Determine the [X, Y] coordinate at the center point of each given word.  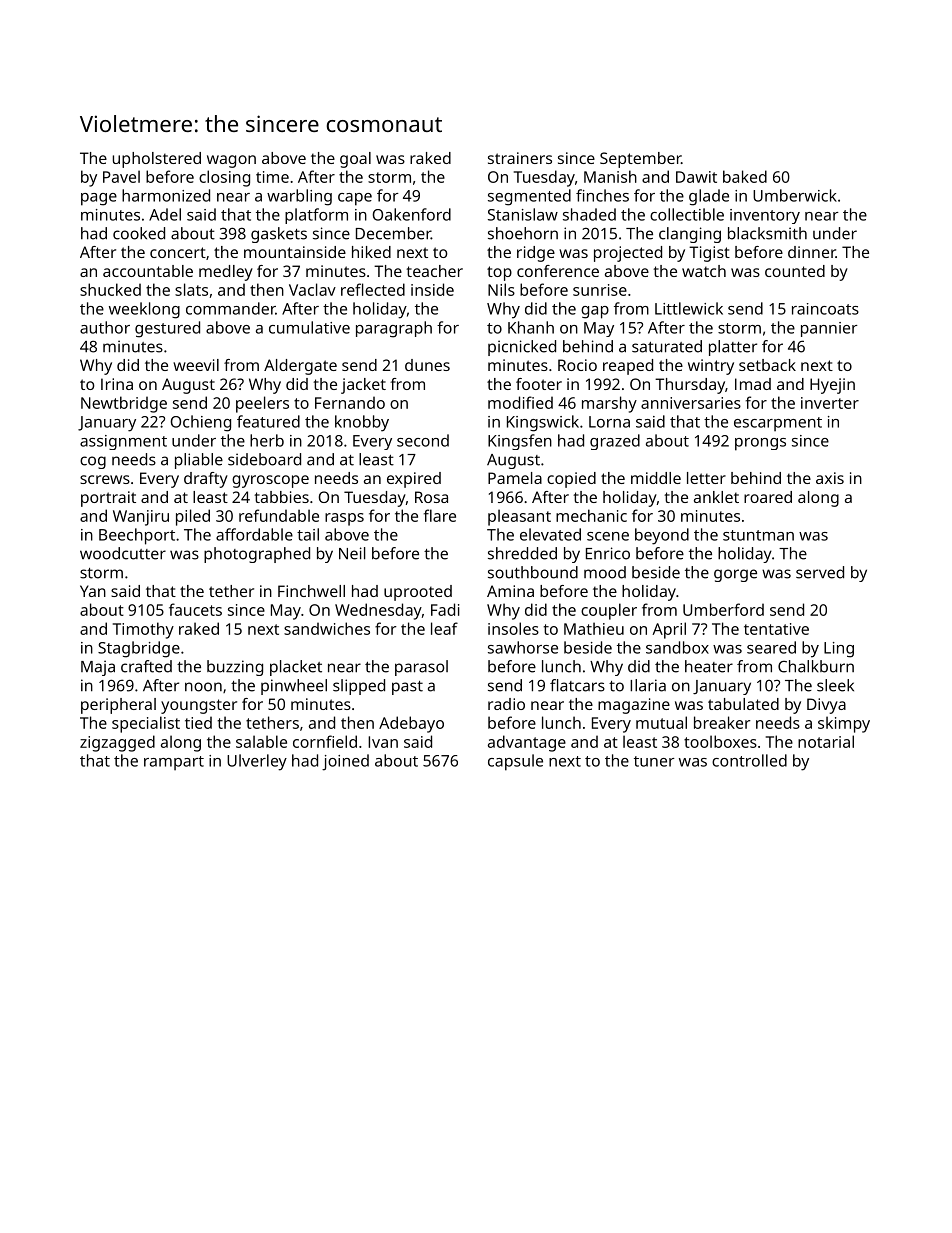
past [407, 688]
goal [355, 160]
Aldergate [300, 367]
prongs [760, 444]
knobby [362, 423]
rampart [174, 763]
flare [440, 515]
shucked [110, 289]
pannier [829, 329]
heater [709, 666]
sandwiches [327, 628]
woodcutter [123, 553]
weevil [196, 365]
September [640, 160]
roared [768, 497]
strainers [520, 158]
